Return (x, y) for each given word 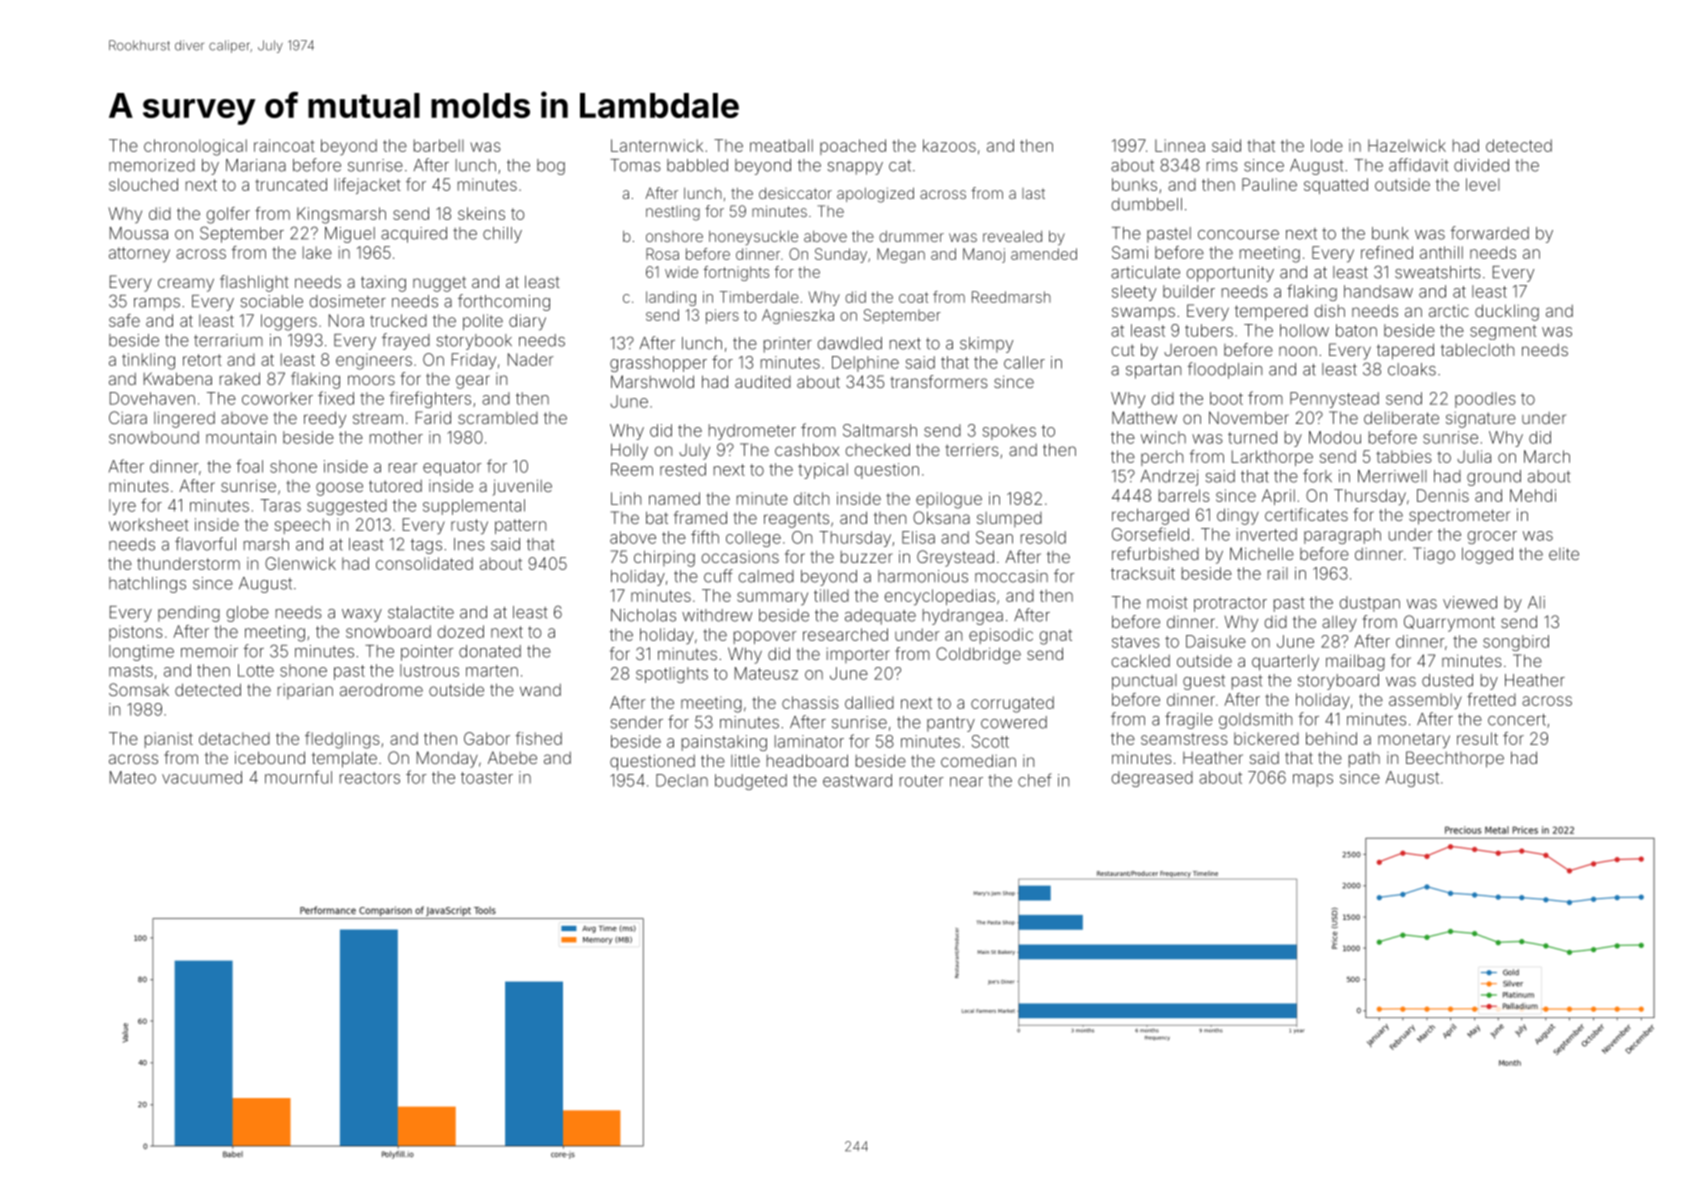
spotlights (672, 675)
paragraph (1342, 536)
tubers (1209, 330)
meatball (781, 145)
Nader (531, 359)
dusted (1447, 680)
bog (551, 167)
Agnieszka (798, 316)
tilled (831, 595)
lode (1327, 145)
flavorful (205, 544)
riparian (305, 691)
